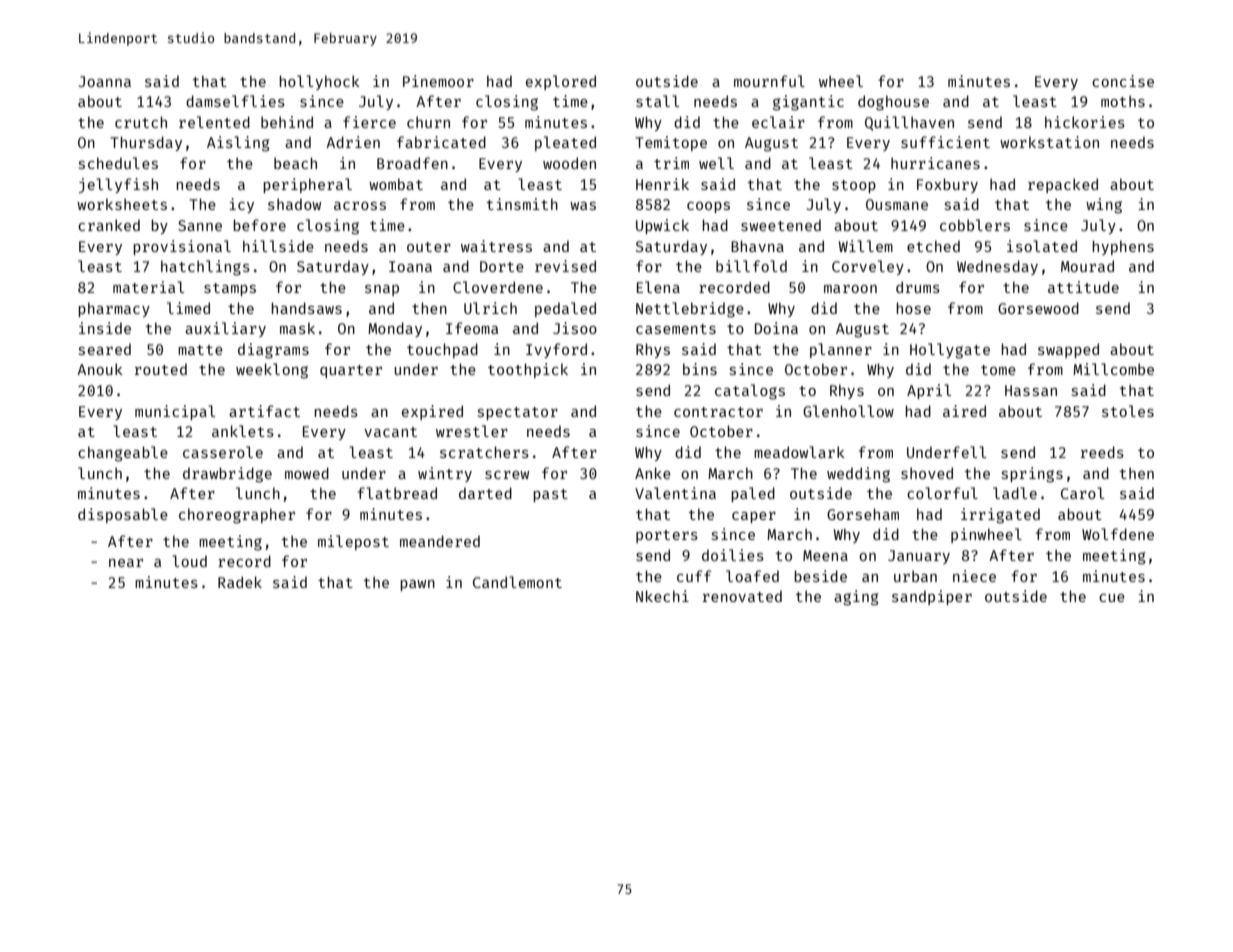 The image size is (1233, 952). Describe the element at coordinates (240, 582) in the screenshot. I see `Radek` at that location.
